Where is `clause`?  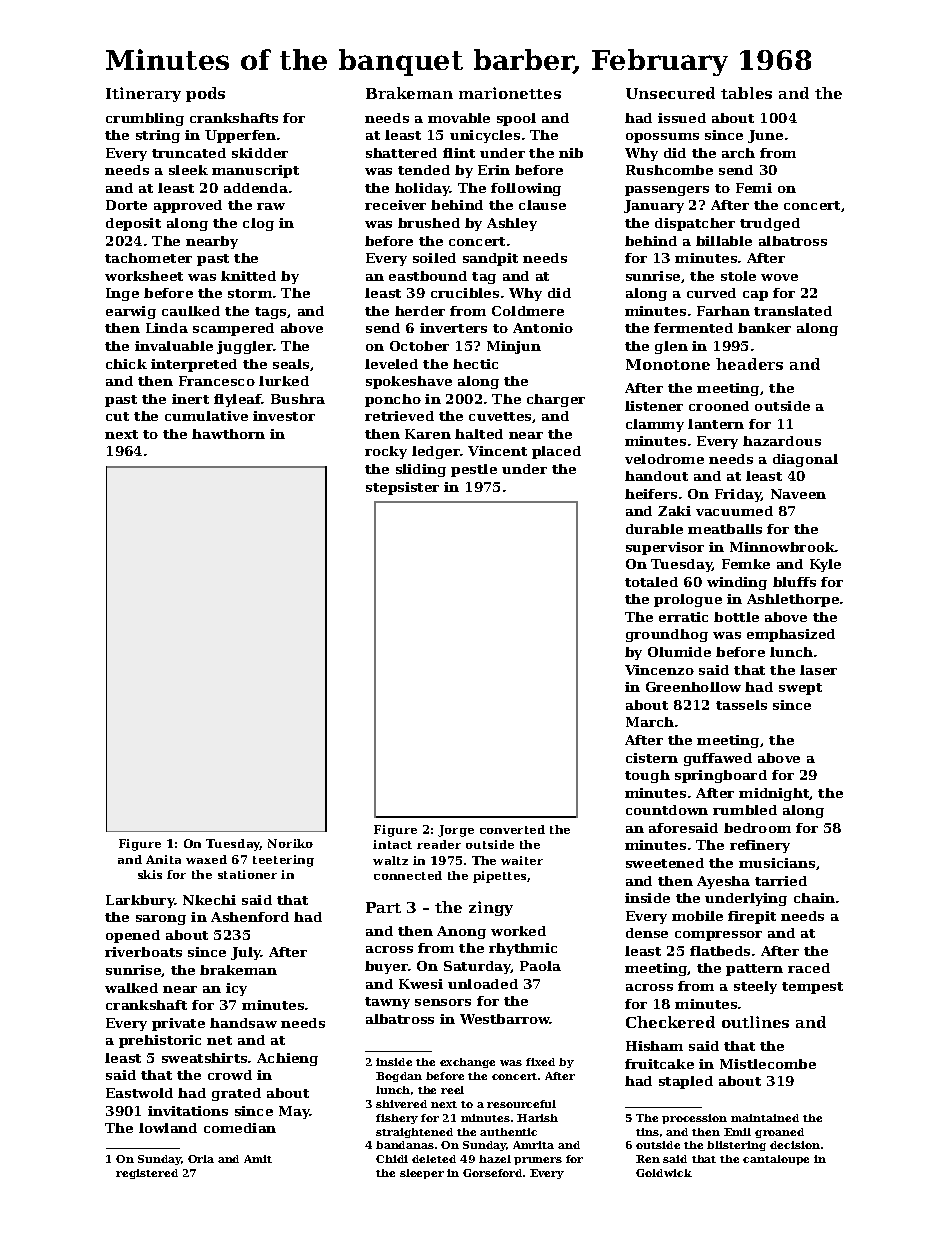 clause is located at coordinates (542, 205).
